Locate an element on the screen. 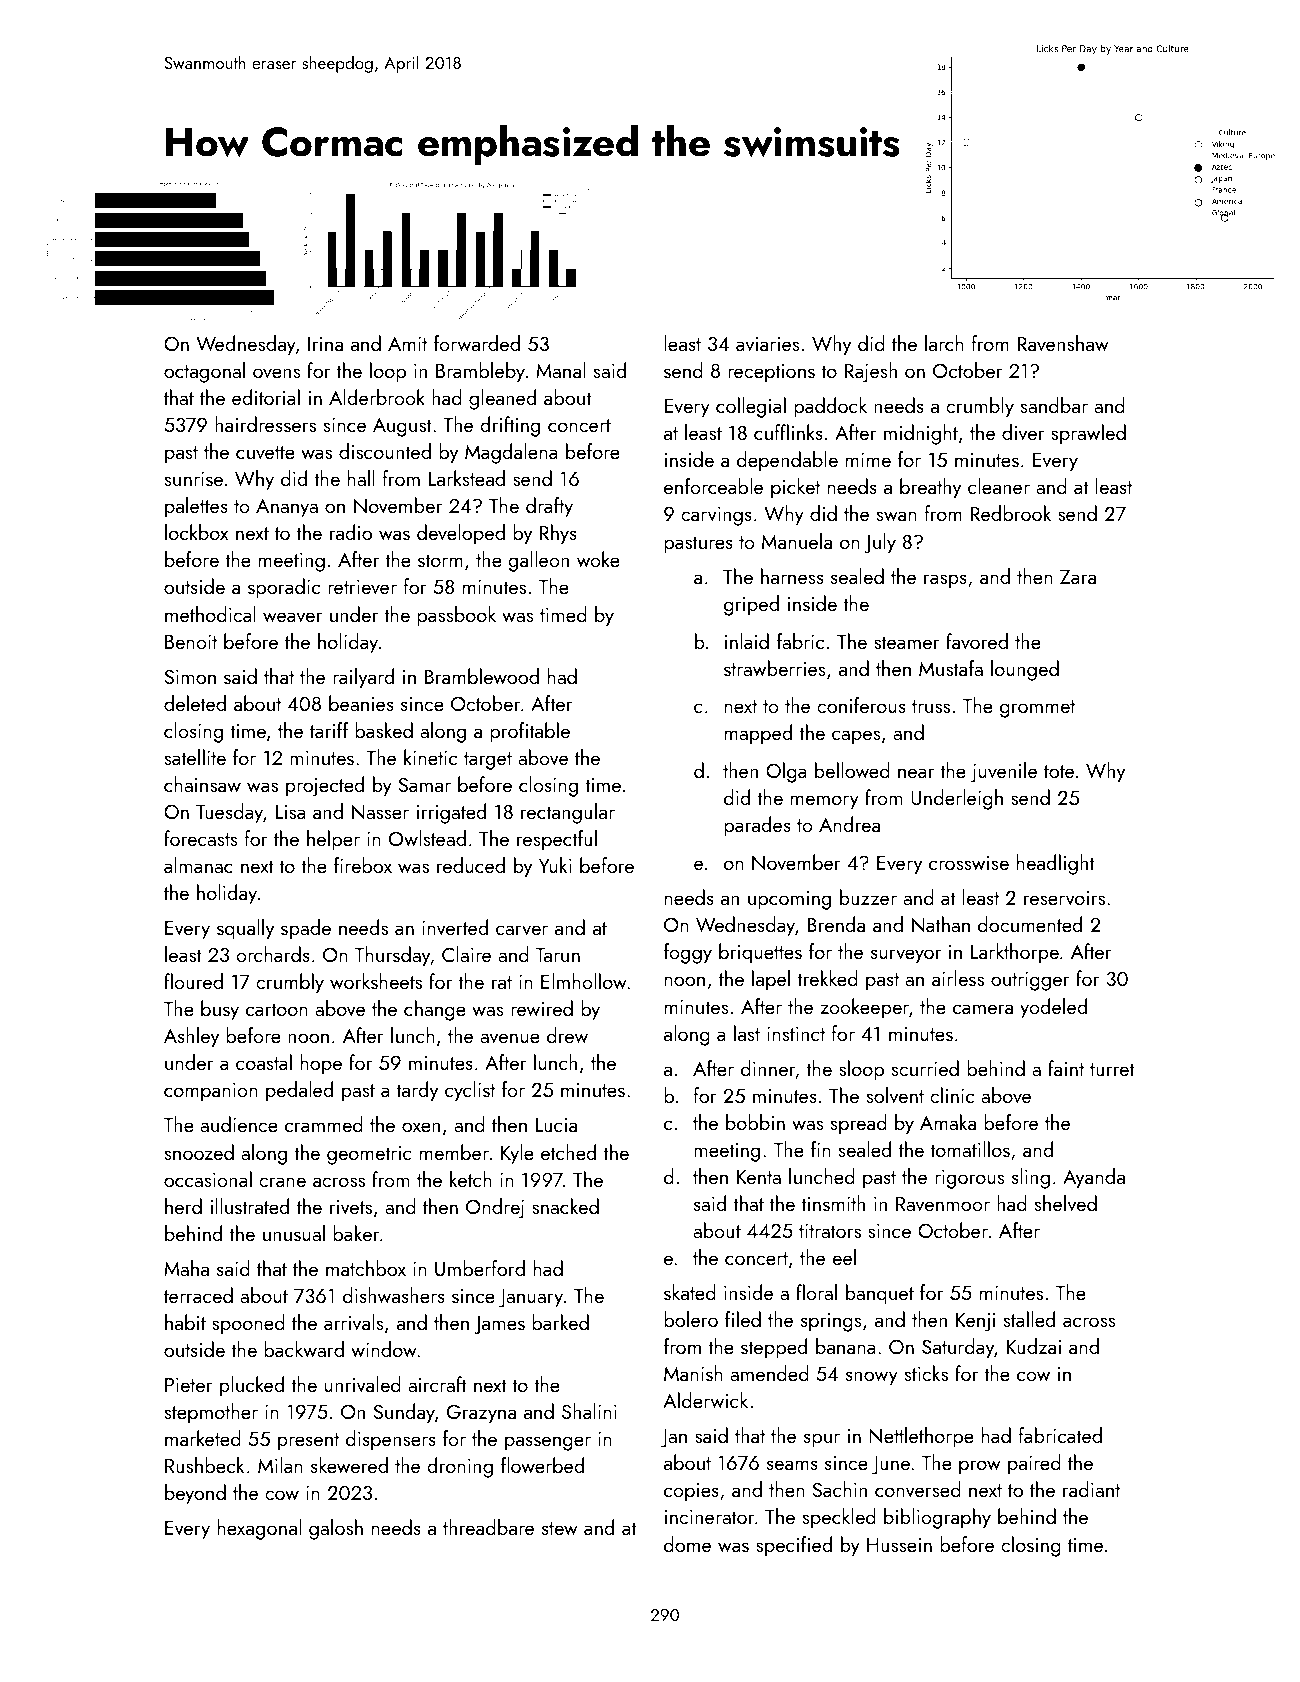  carver is located at coordinates (522, 930).
